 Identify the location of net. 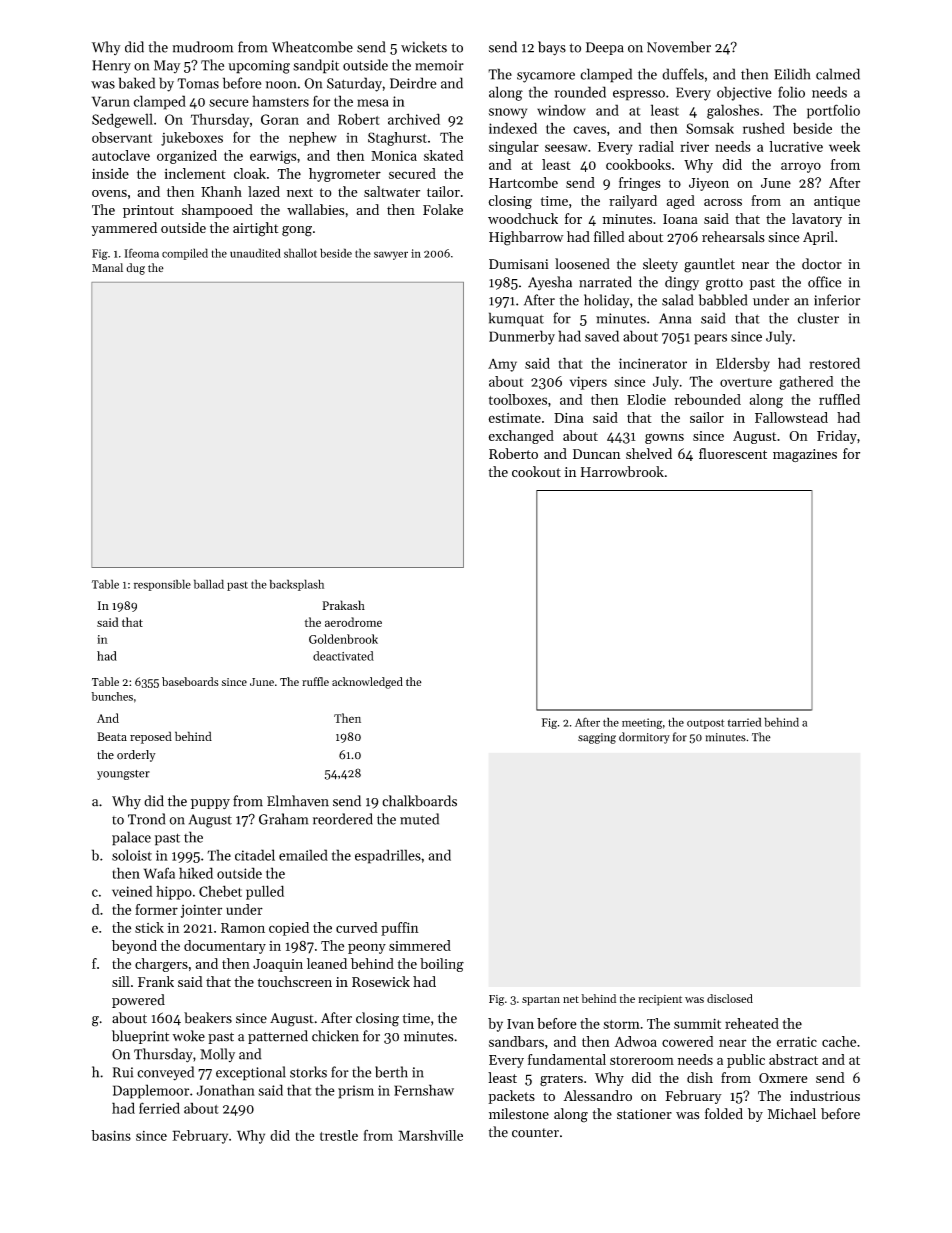
(571, 999).
